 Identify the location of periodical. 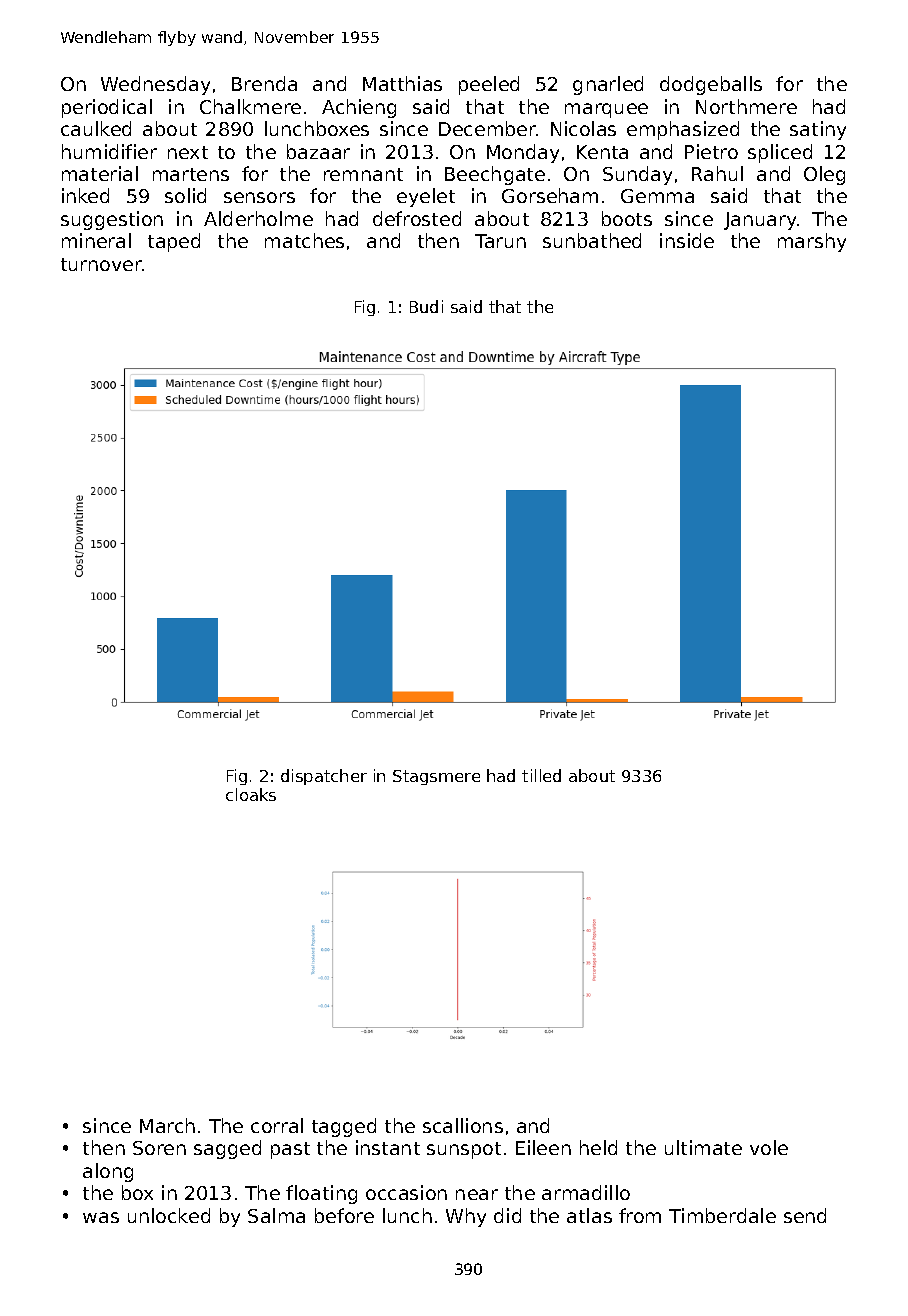
(107, 108).
